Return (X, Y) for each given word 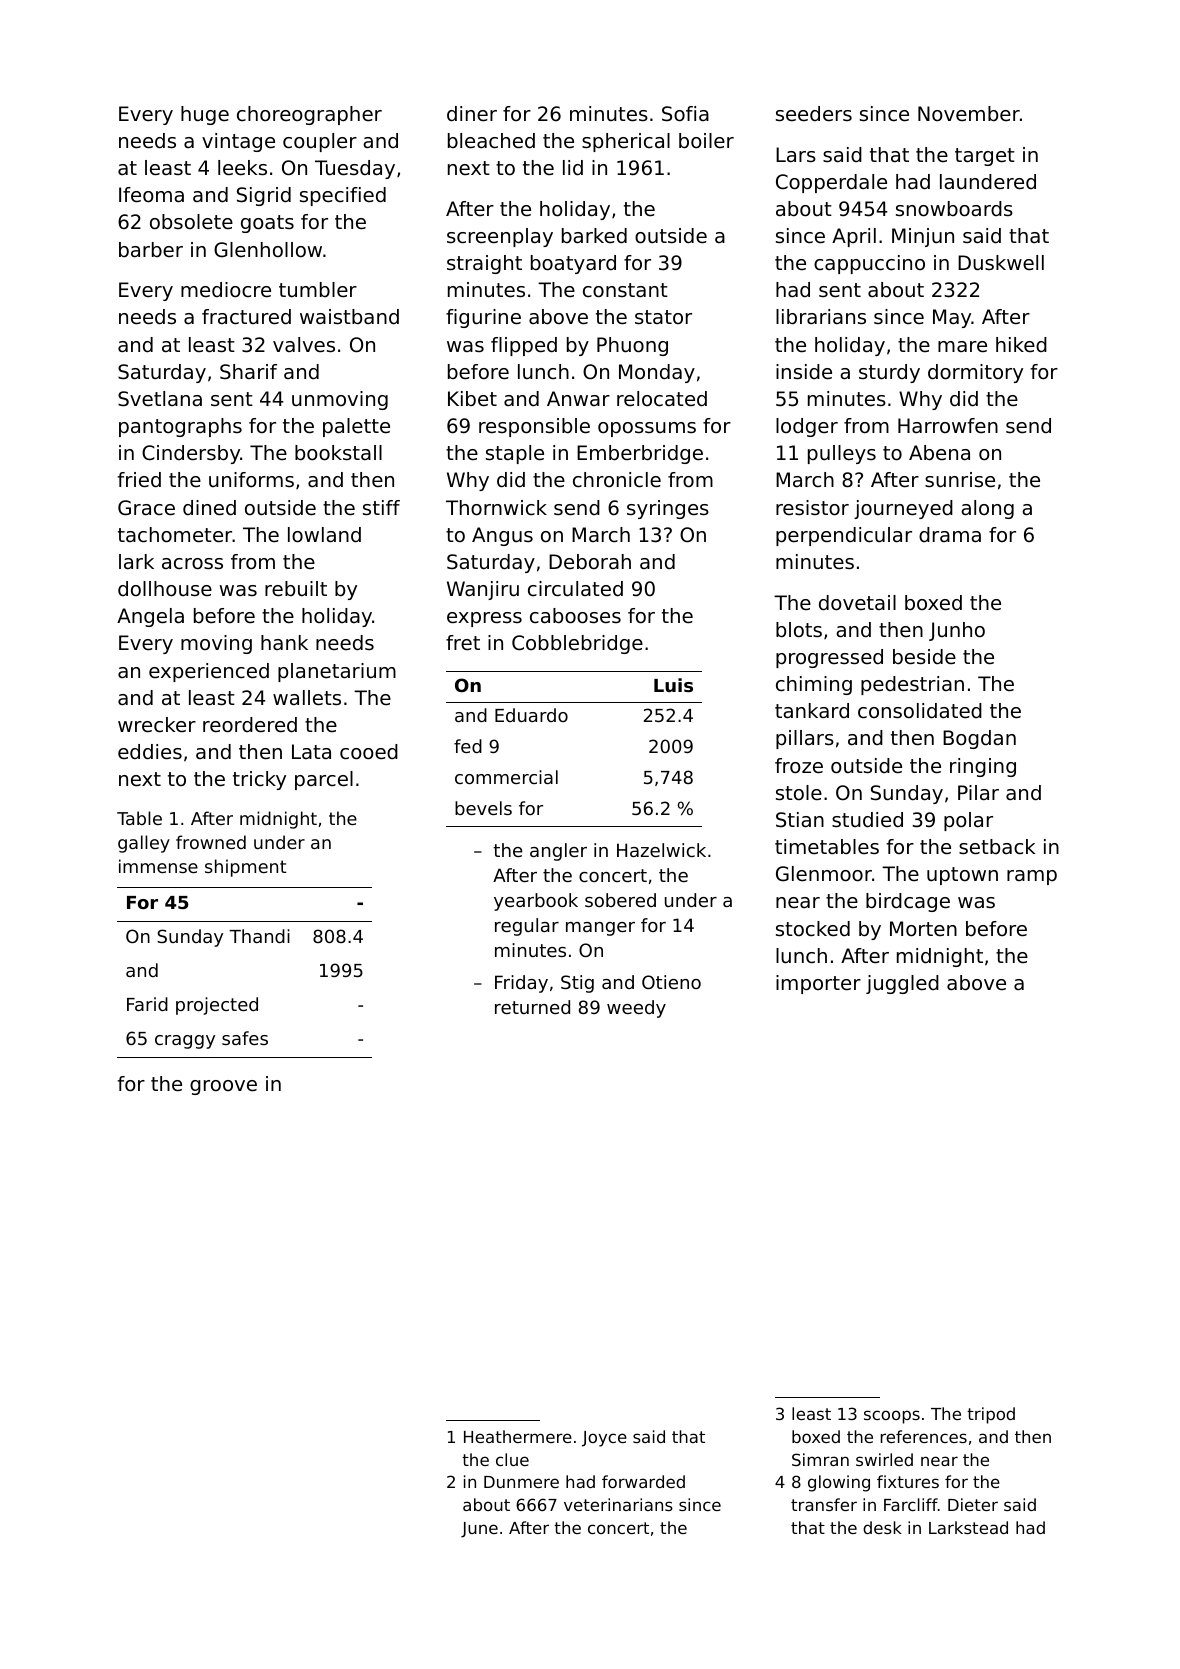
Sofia (685, 114)
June (479, 1530)
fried (139, 480)
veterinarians (618, 1504)
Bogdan (979, 739)
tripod (991, 1415)
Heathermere (518, 1436)
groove (223, 1087)
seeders (814, 114)
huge (205, 115)
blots (799, 630)
